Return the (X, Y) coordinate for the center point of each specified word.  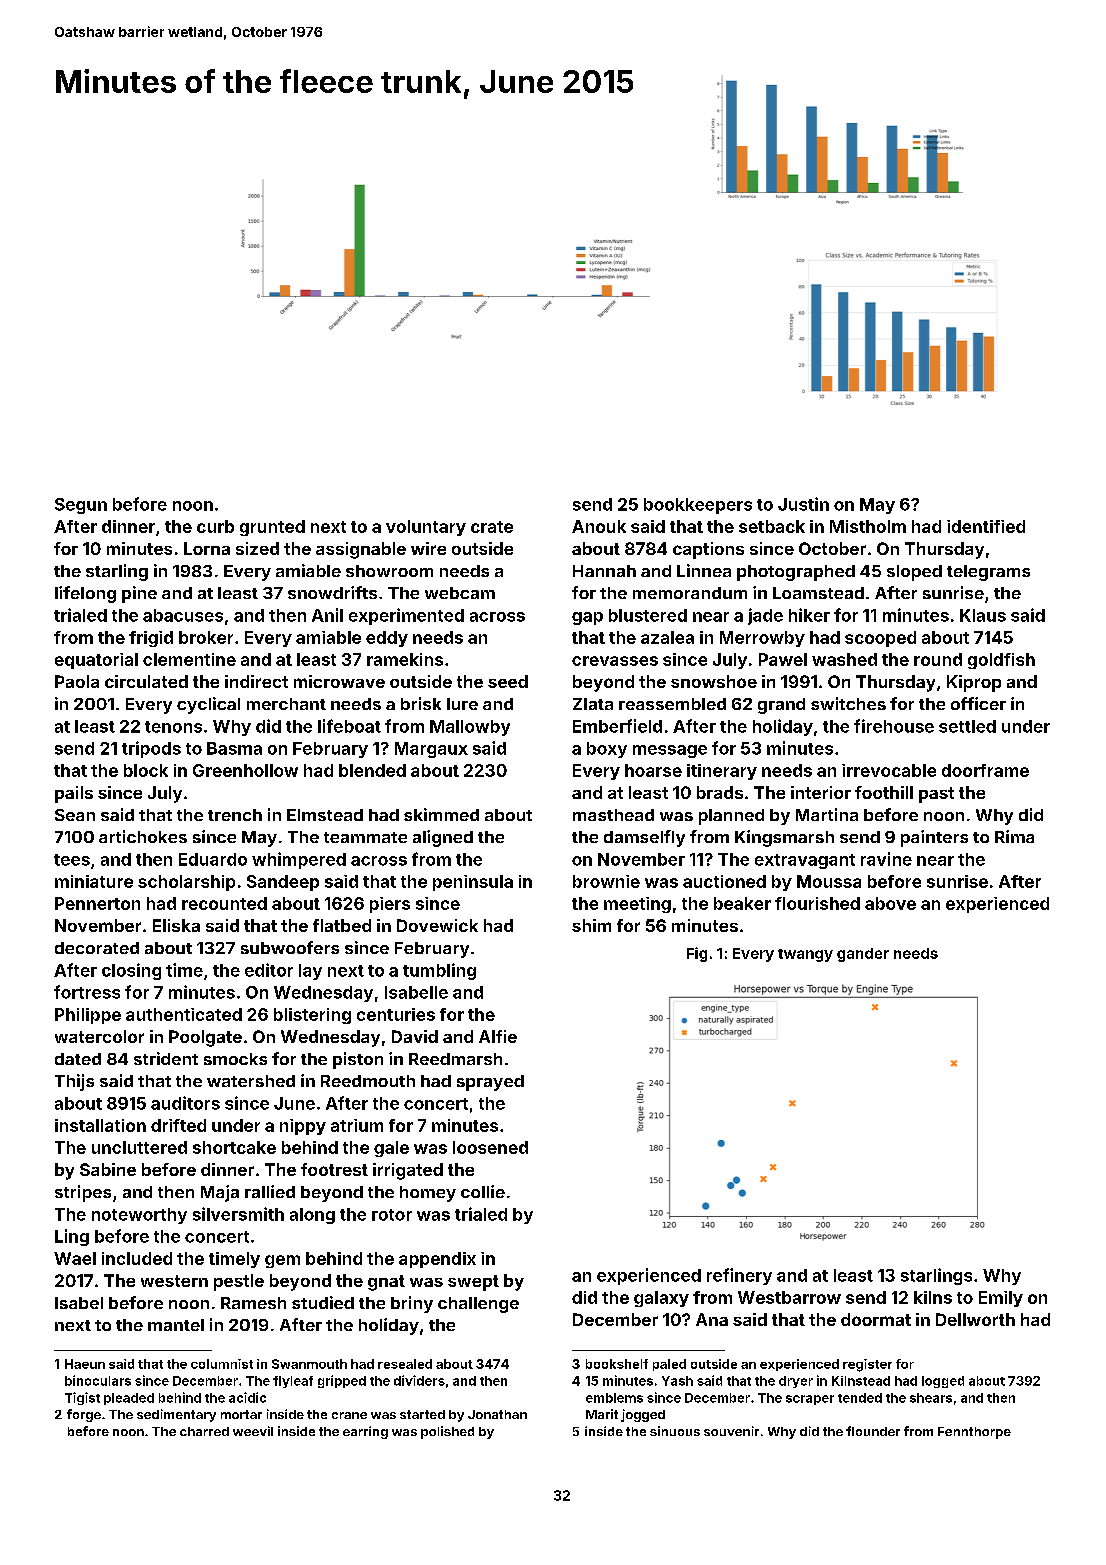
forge (84, 1415)
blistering (312, 1016)
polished (447, 1432)
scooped (880, 639)
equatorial (96, 661)
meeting (637, 905)
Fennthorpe (974, 1433)
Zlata (593, 704)
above (890, 903)
